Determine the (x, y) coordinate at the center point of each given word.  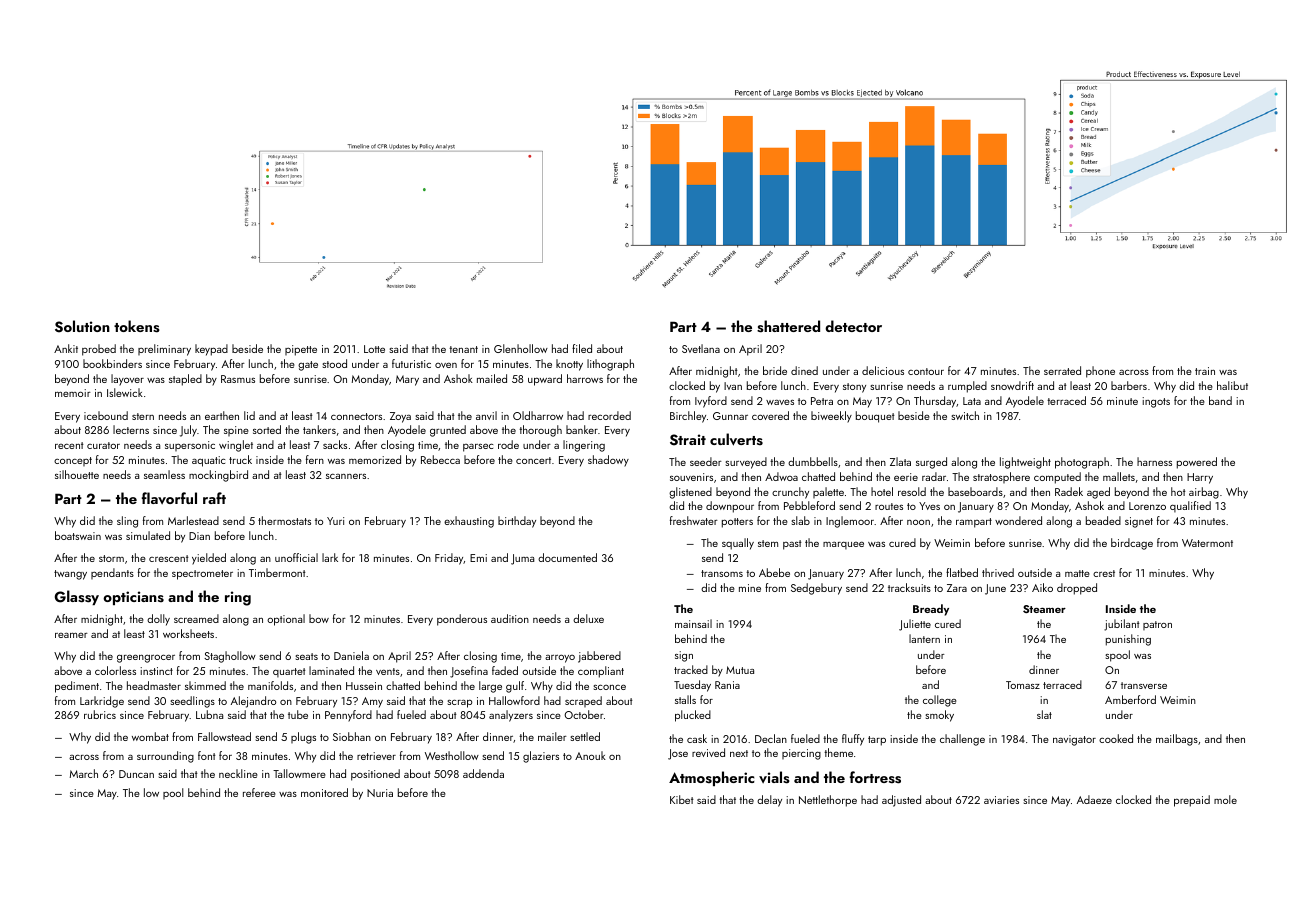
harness (1154, 461)
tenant (463, 349)
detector (853, 326)
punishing (1128, 640)
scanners (346, 476)
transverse (1144, 685)
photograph (1082, 463)
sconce (610, 687)
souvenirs (691, 477)
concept (73, 461)
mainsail (693, 623)
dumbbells (813, 461)
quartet (289, 672)
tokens (137, 326)
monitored (324, 792)
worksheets (188, 633)
